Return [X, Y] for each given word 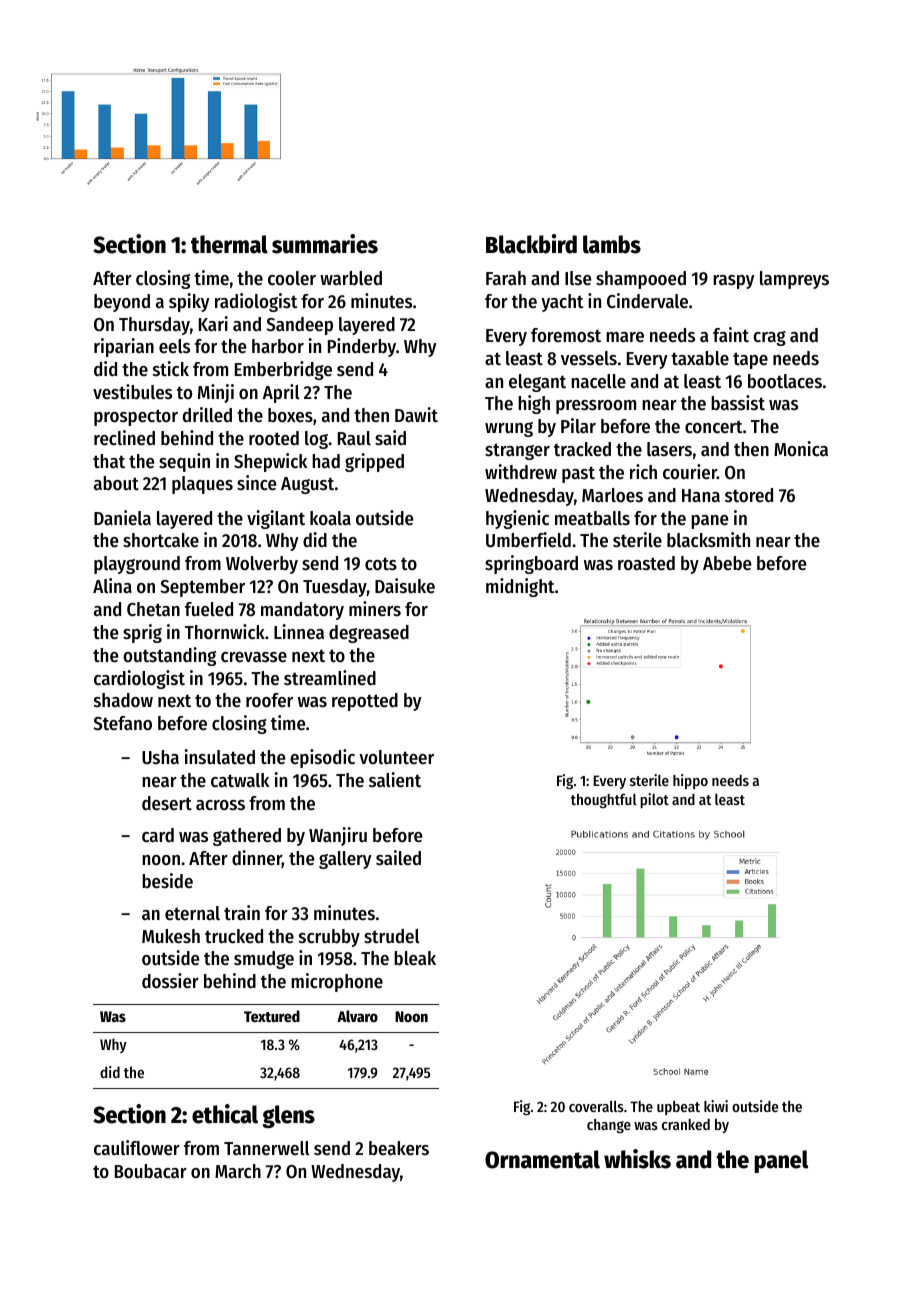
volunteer [396, 757]
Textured [272, 1016]
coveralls [596, 1106]
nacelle [598, 381]
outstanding [169, 656]
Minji [216, 393]
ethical [225, 1114]
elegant [537, 383]
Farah [506, 278]
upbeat [678, 1108]
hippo [690, 781]
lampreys [794, 280]
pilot [654, 800]
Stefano [122, 723]
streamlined [330, 678]
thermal [229, 244]
